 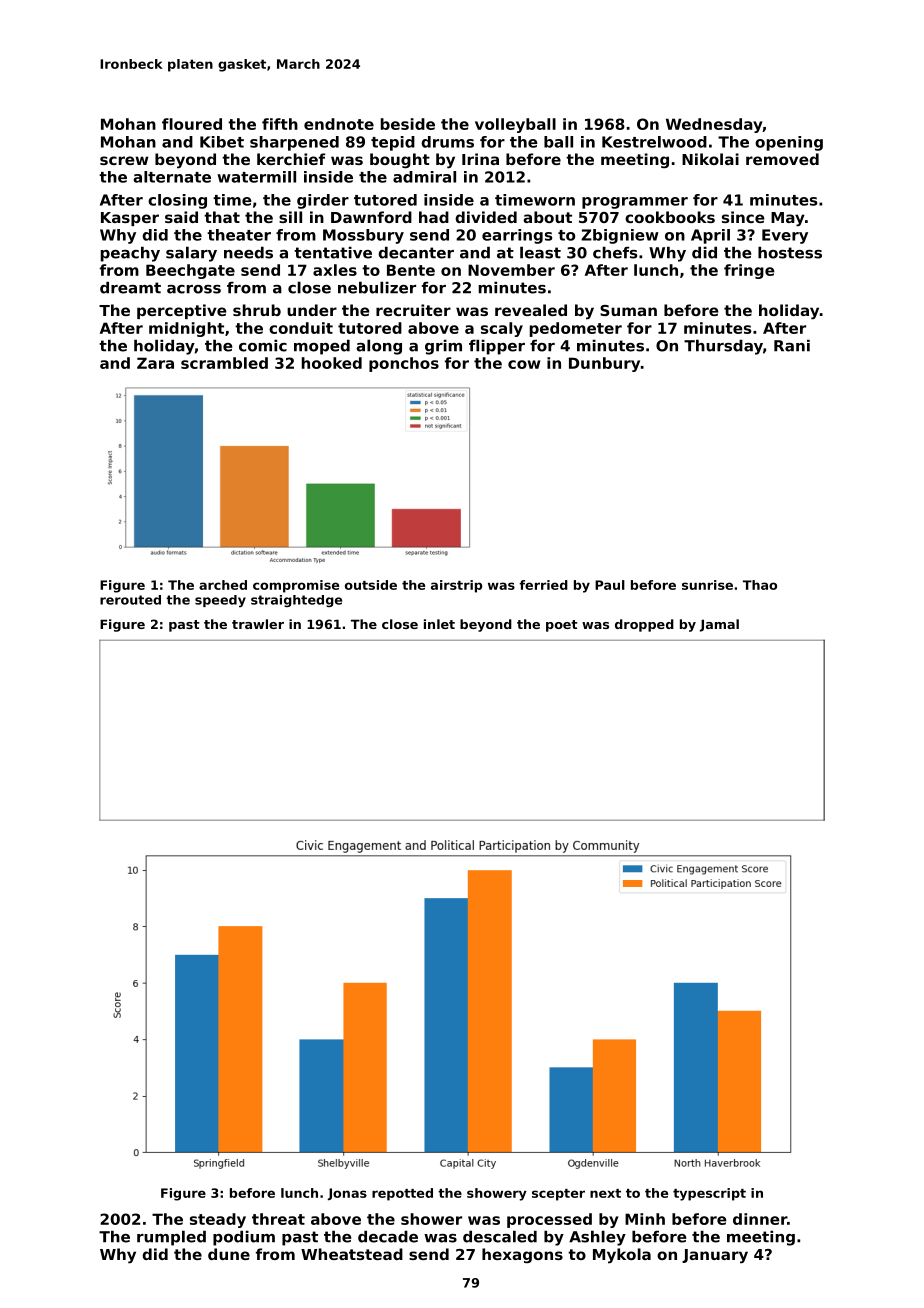 I want to click on sill, so click(x=290, y=217).
